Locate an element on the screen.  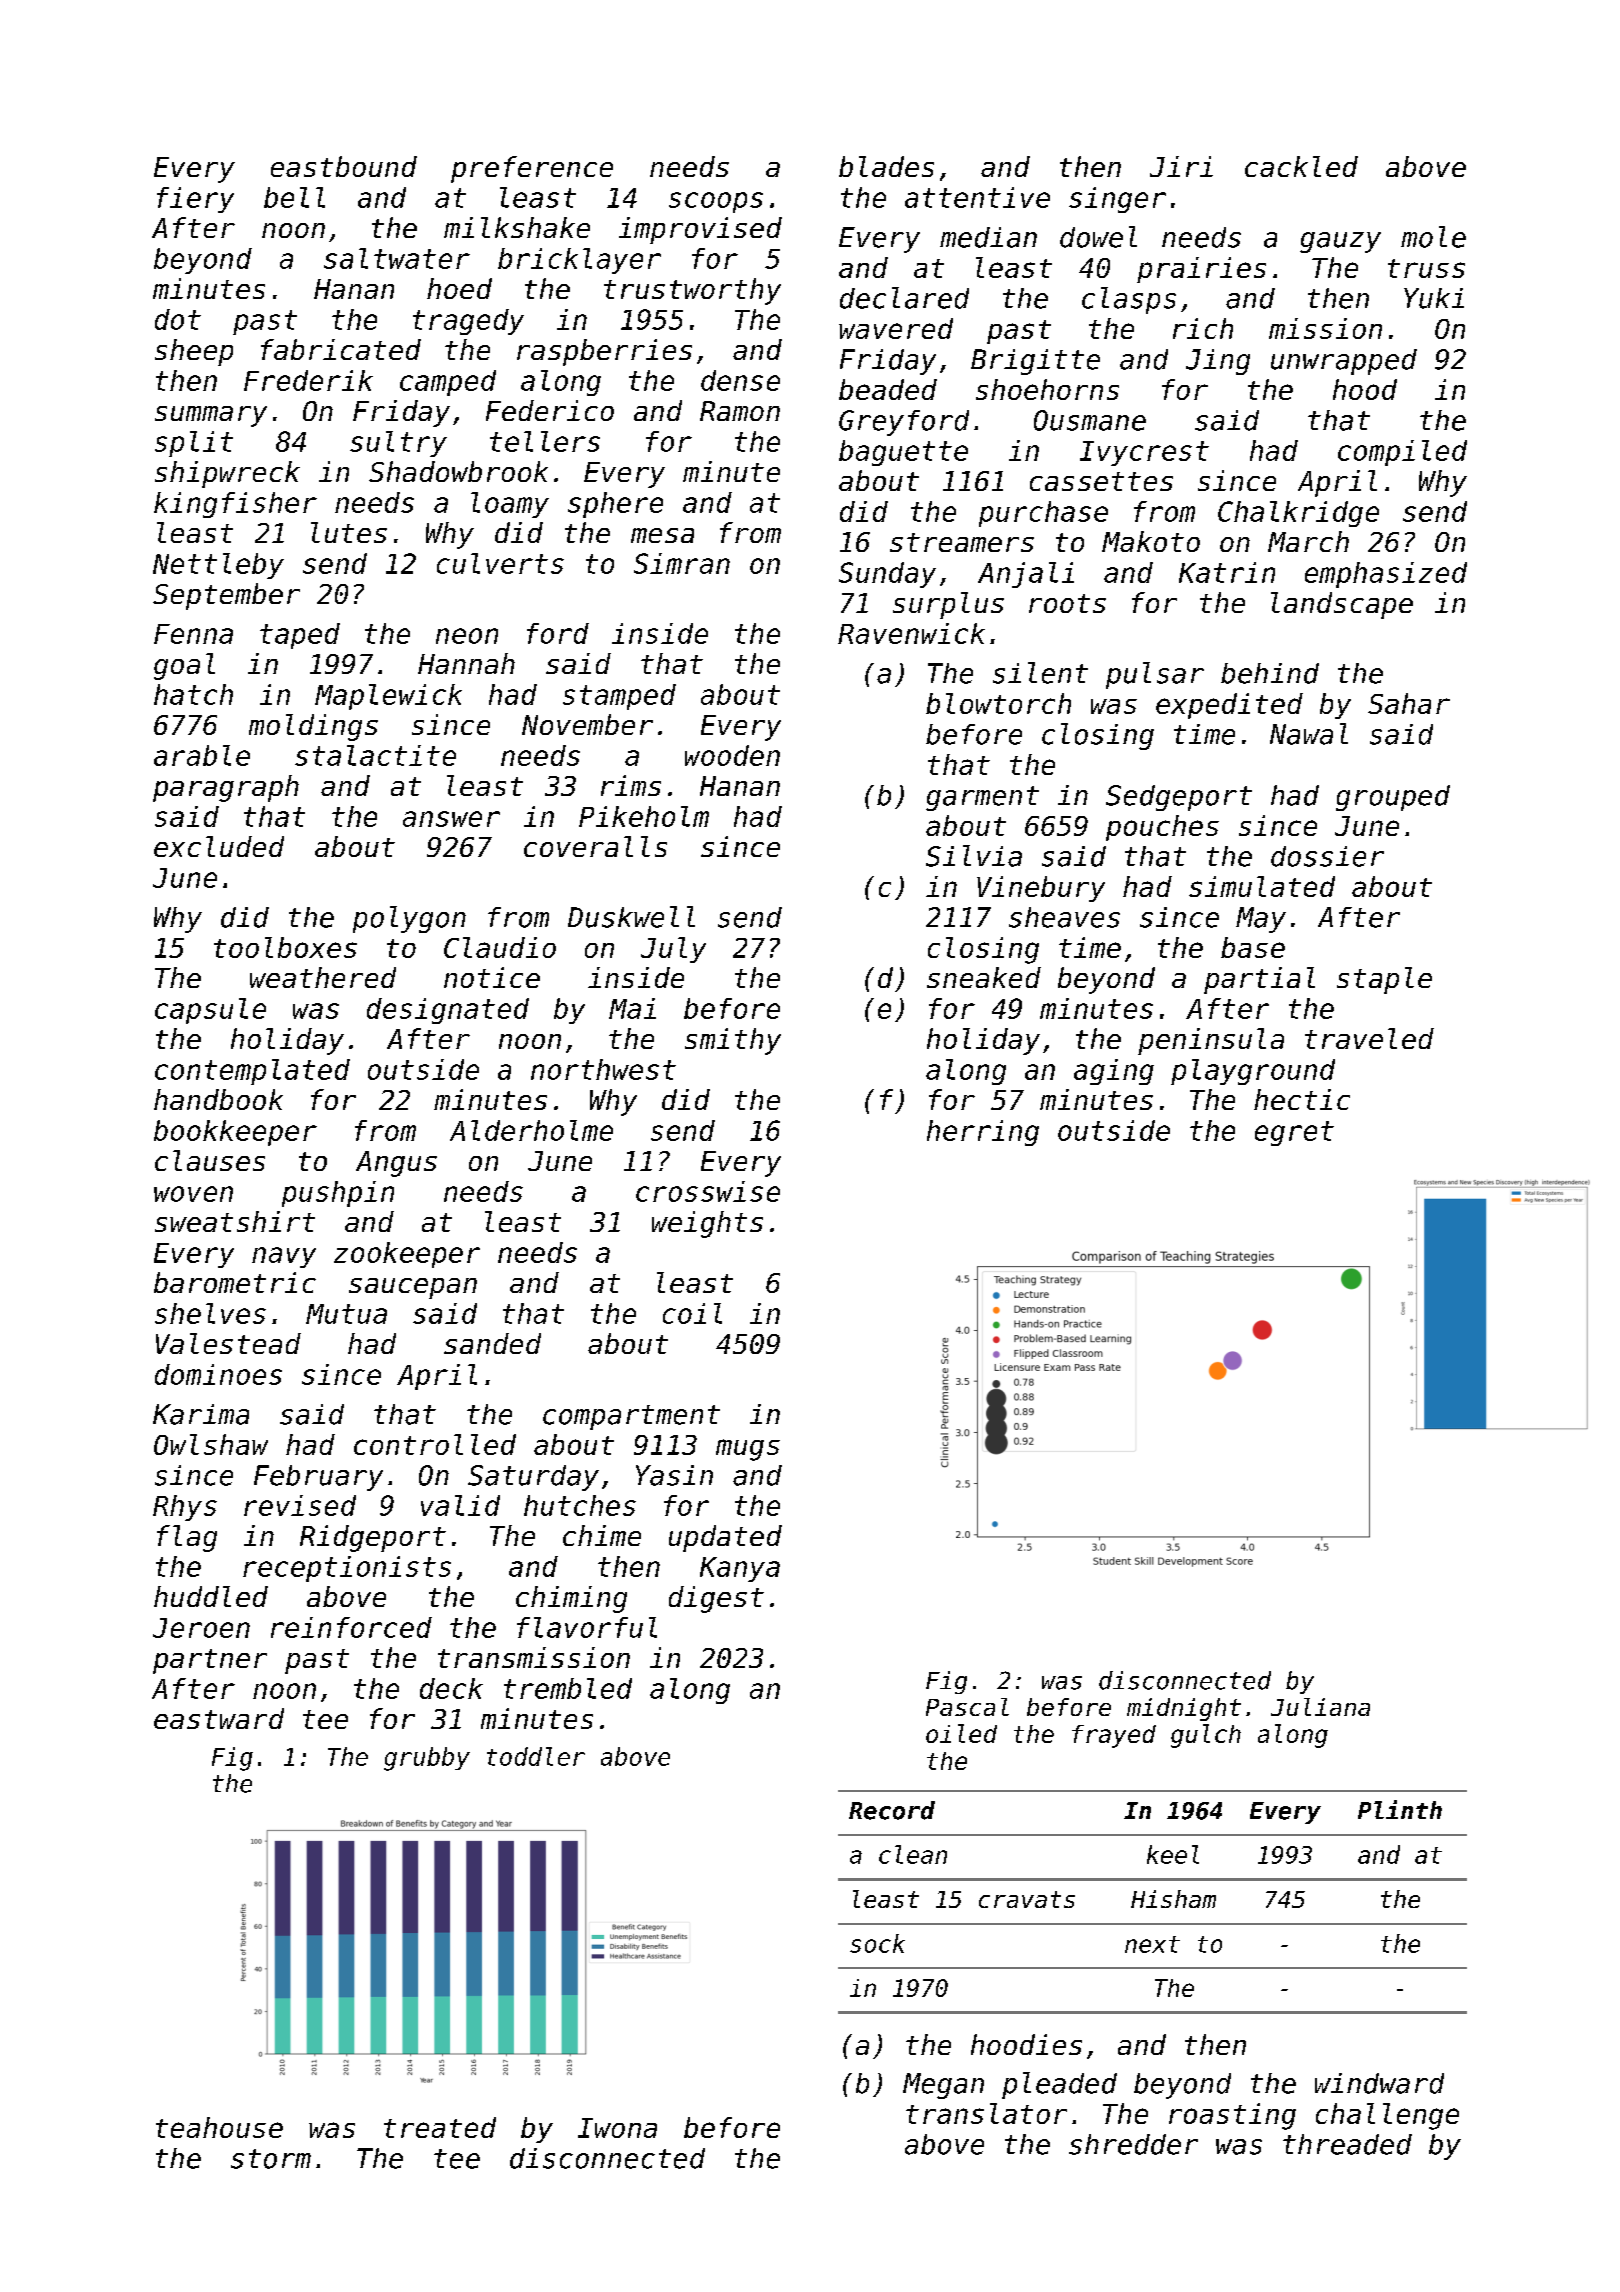
storm is located at coordinates (271, 2159).
